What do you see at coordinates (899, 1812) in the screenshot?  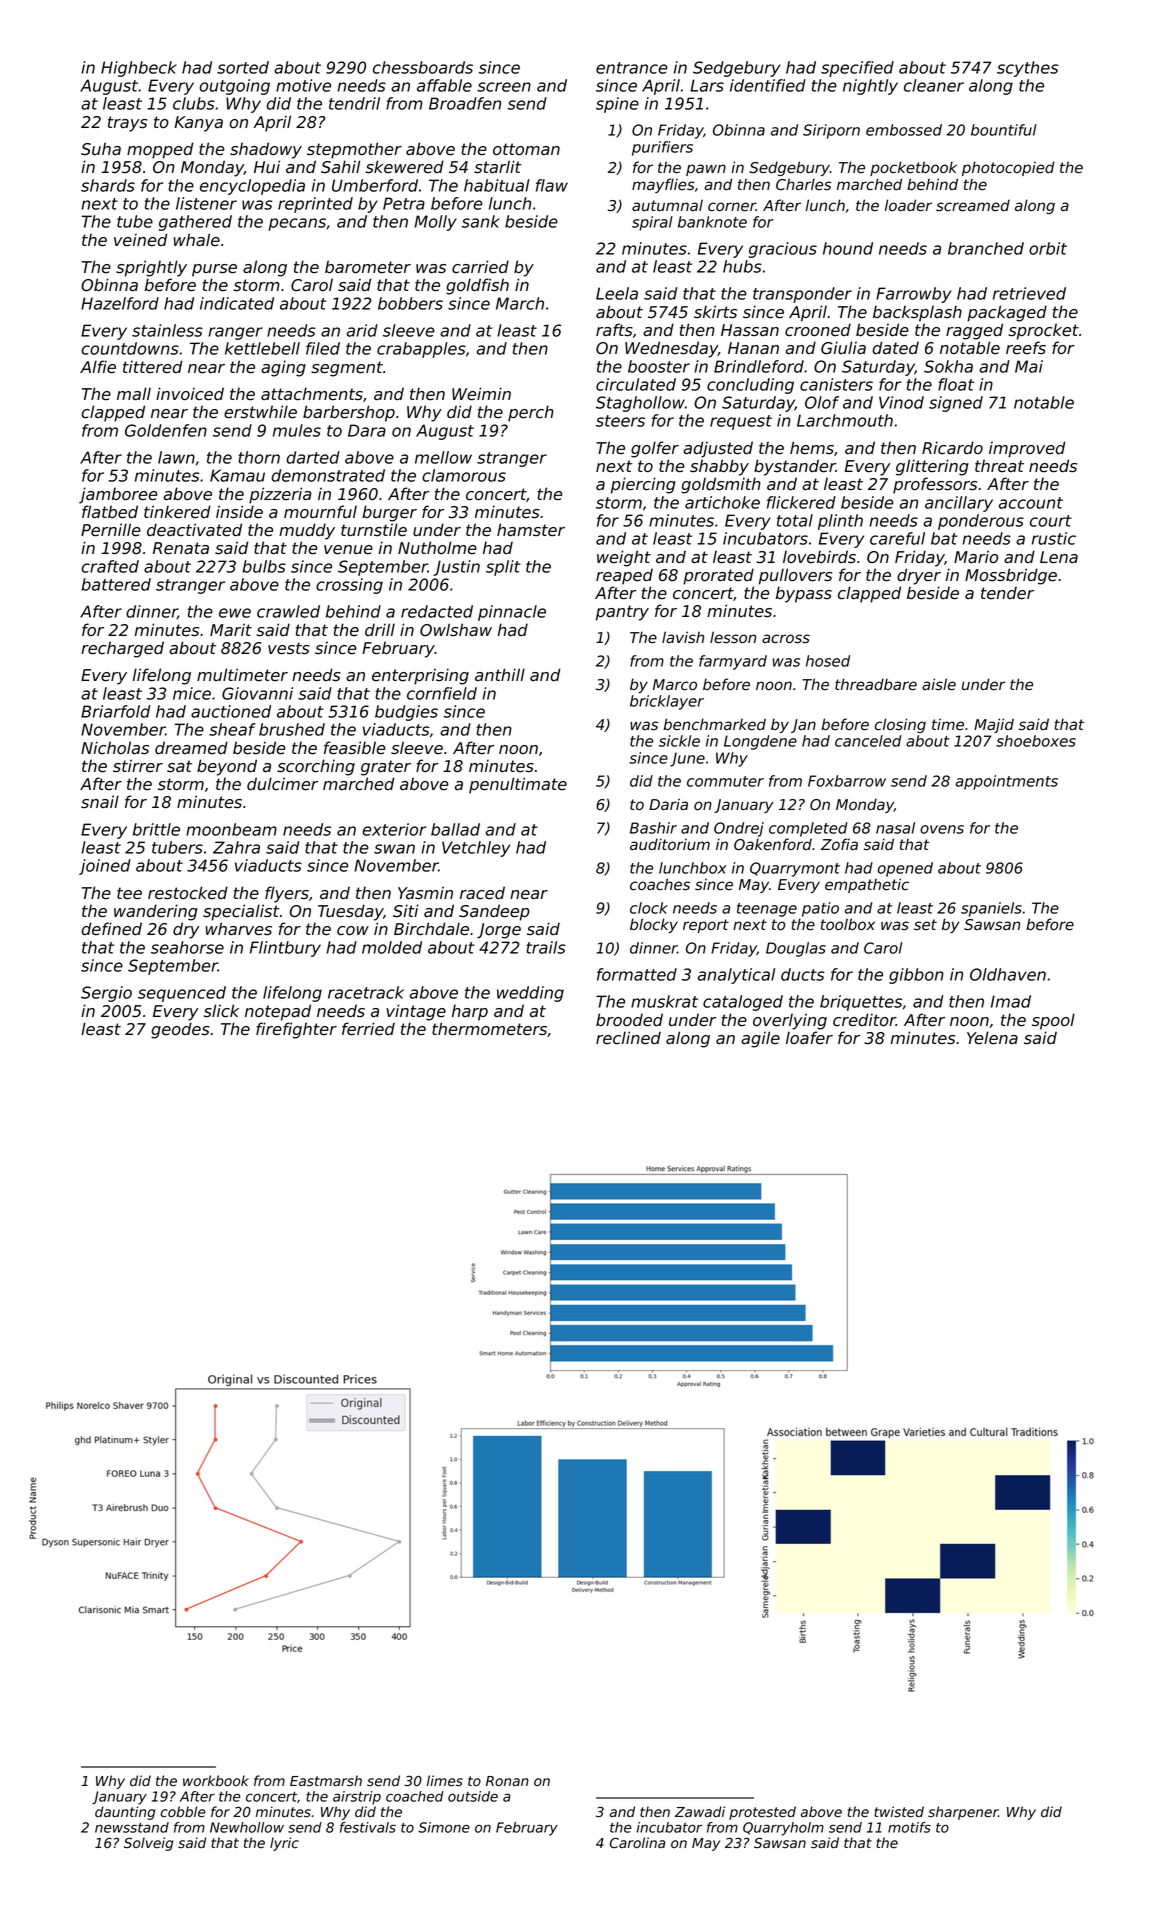 I see `twisted` at bounding box center [899, 1812].
